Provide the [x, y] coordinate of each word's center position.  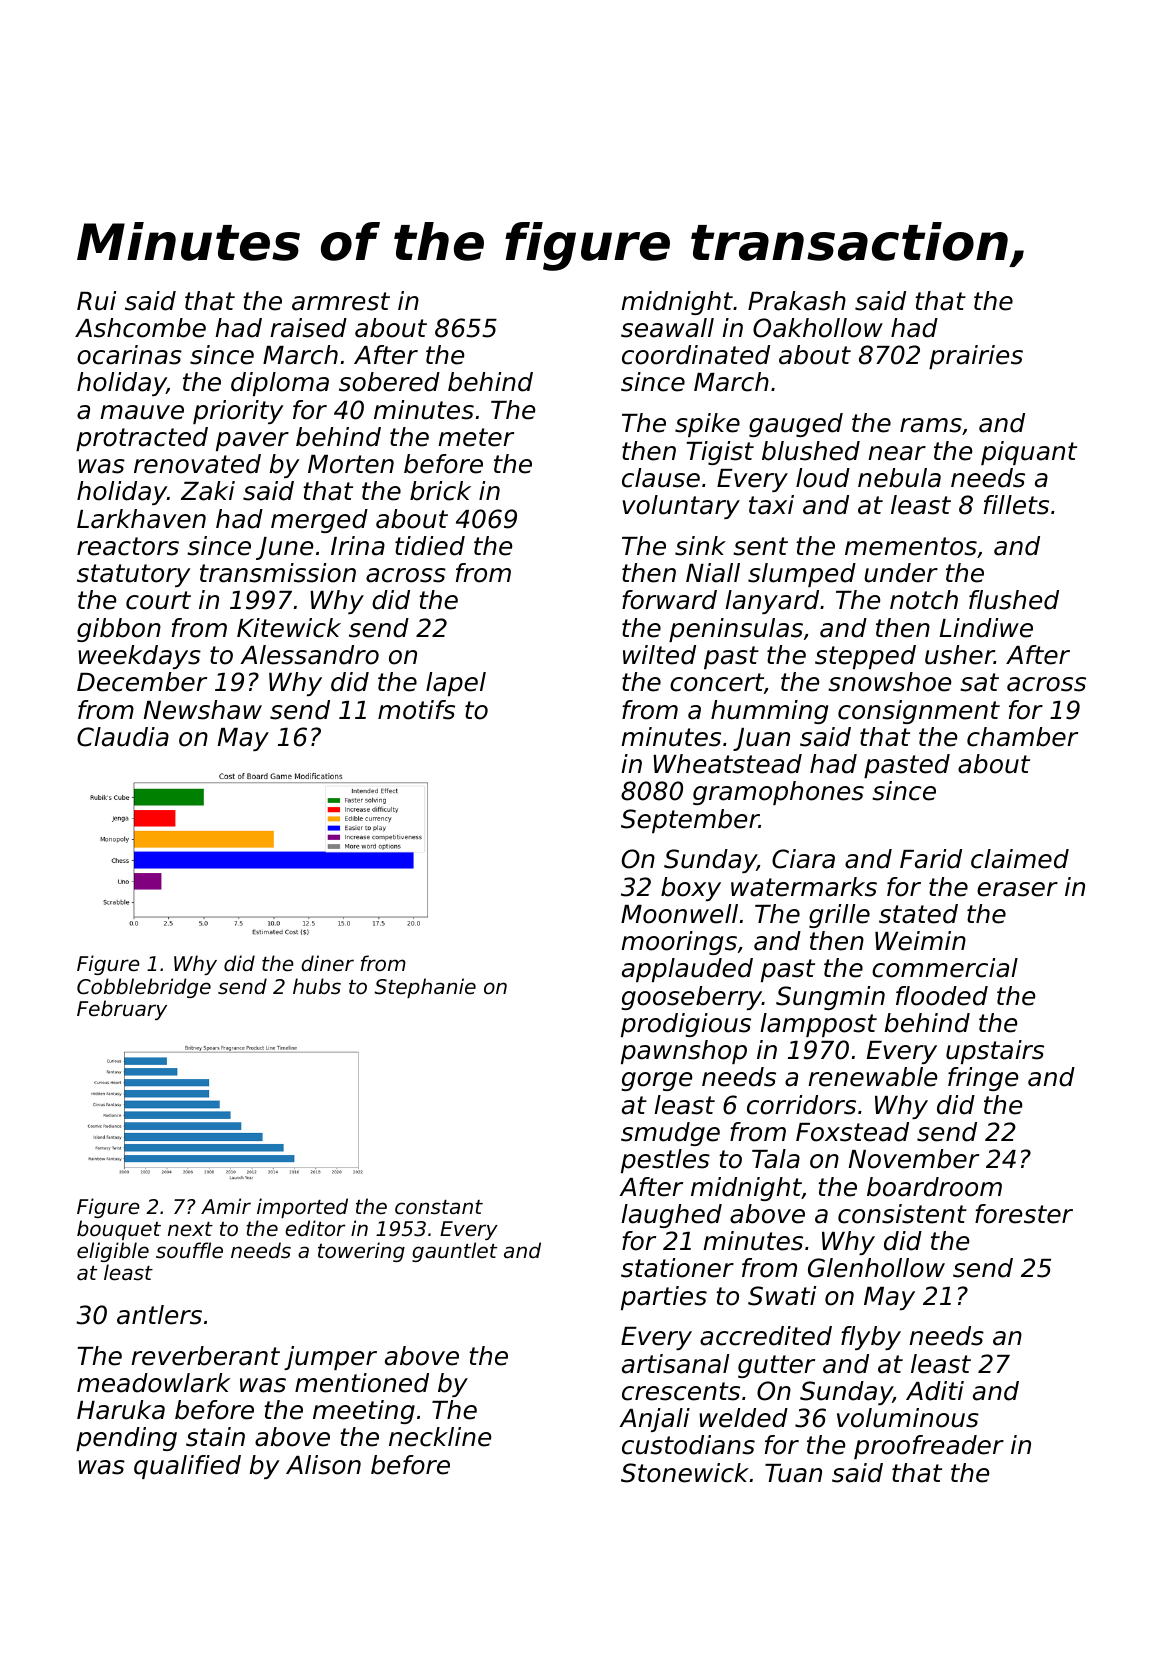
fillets [1016, 505]
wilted [659, 655]
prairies [976, 357]
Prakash [797, 301]
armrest [341, 301]
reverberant [205, 1356]
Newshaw [203, 710]
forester [1024, 1214]
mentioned [362, 1383]
